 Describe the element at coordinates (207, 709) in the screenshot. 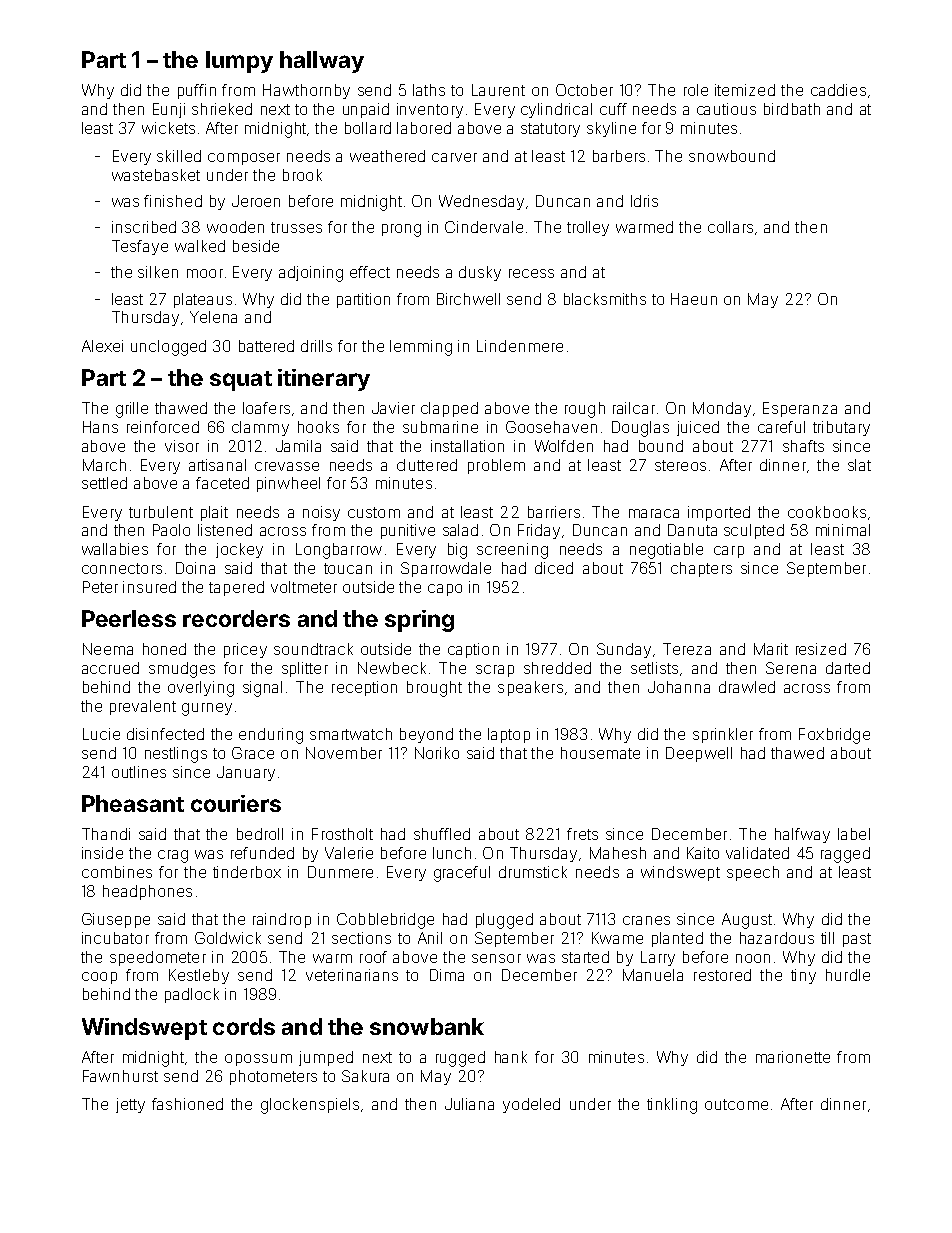

I see `gurney` at that location.
